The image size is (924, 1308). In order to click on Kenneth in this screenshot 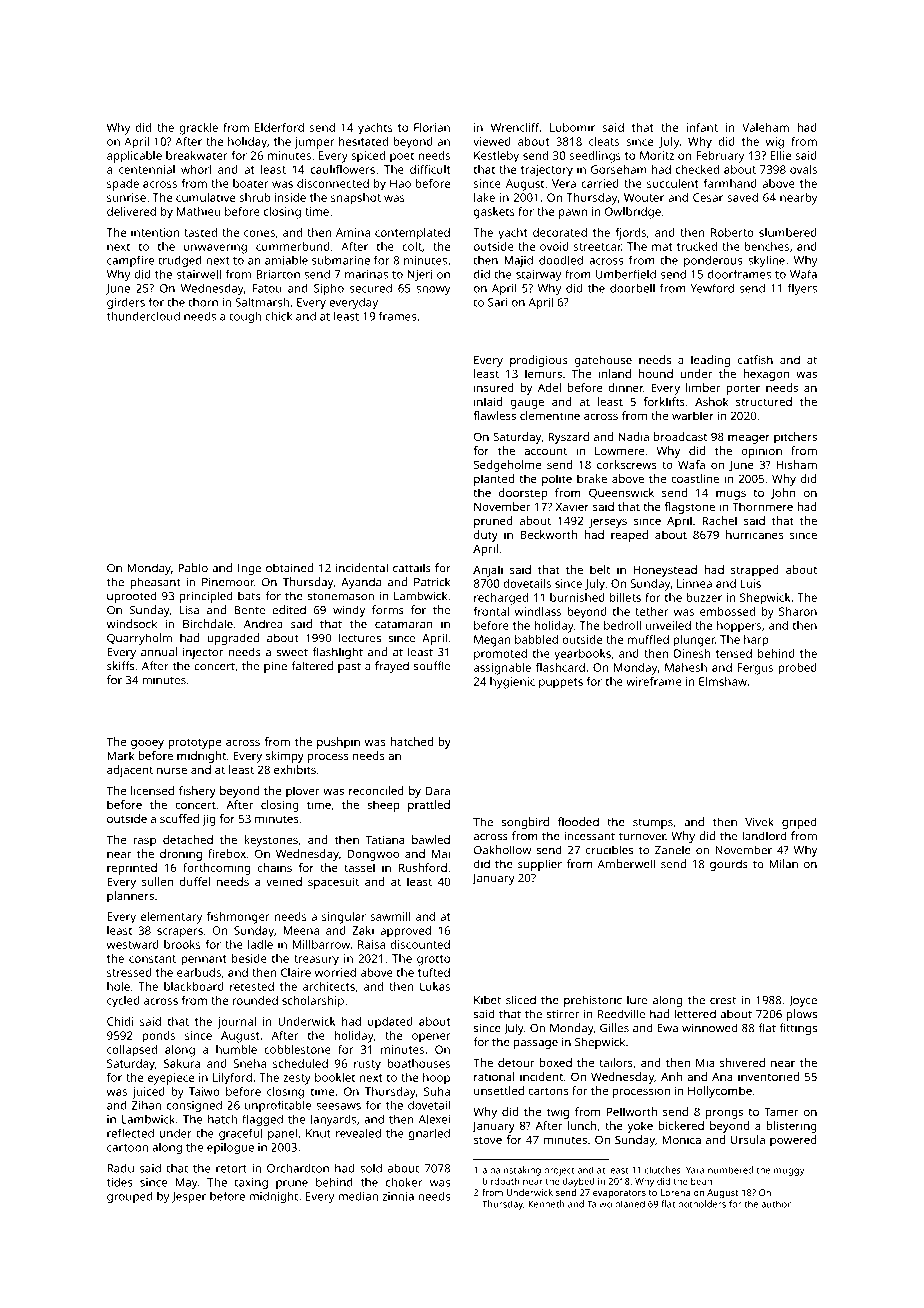, I will do `click(546, 1204)`.
